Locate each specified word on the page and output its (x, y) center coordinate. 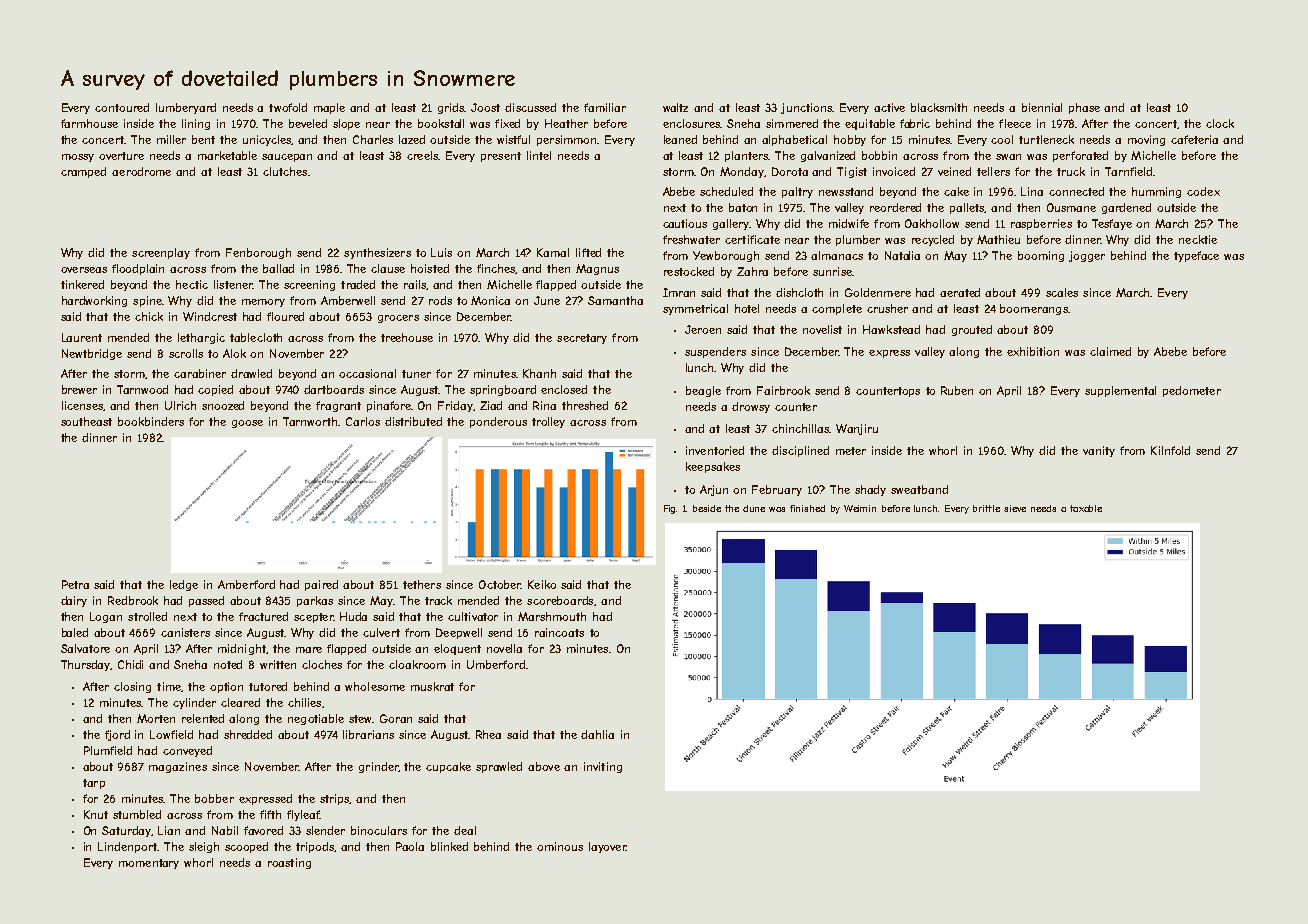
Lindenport (128, 847)
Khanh (539, 373)
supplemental (1120, 391)
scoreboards (560, 600)
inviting (603, 767)
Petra (75, 584)
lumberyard (186, 108)
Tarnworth (311, 421)
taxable (1086, 508)
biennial (1042, 107)
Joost (485, 107)
